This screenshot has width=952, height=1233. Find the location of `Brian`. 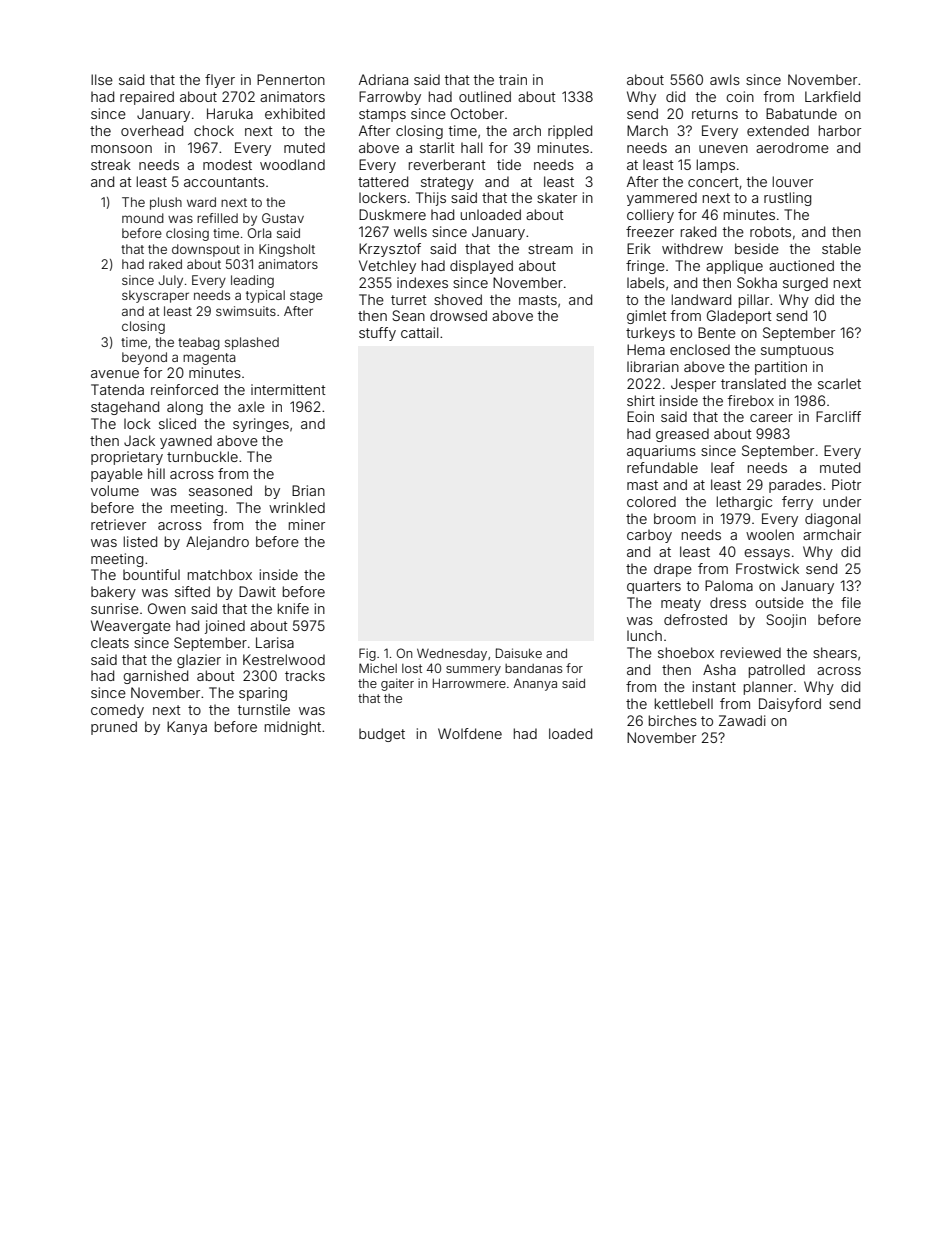

Brian is located at coordinates (308, 490).
